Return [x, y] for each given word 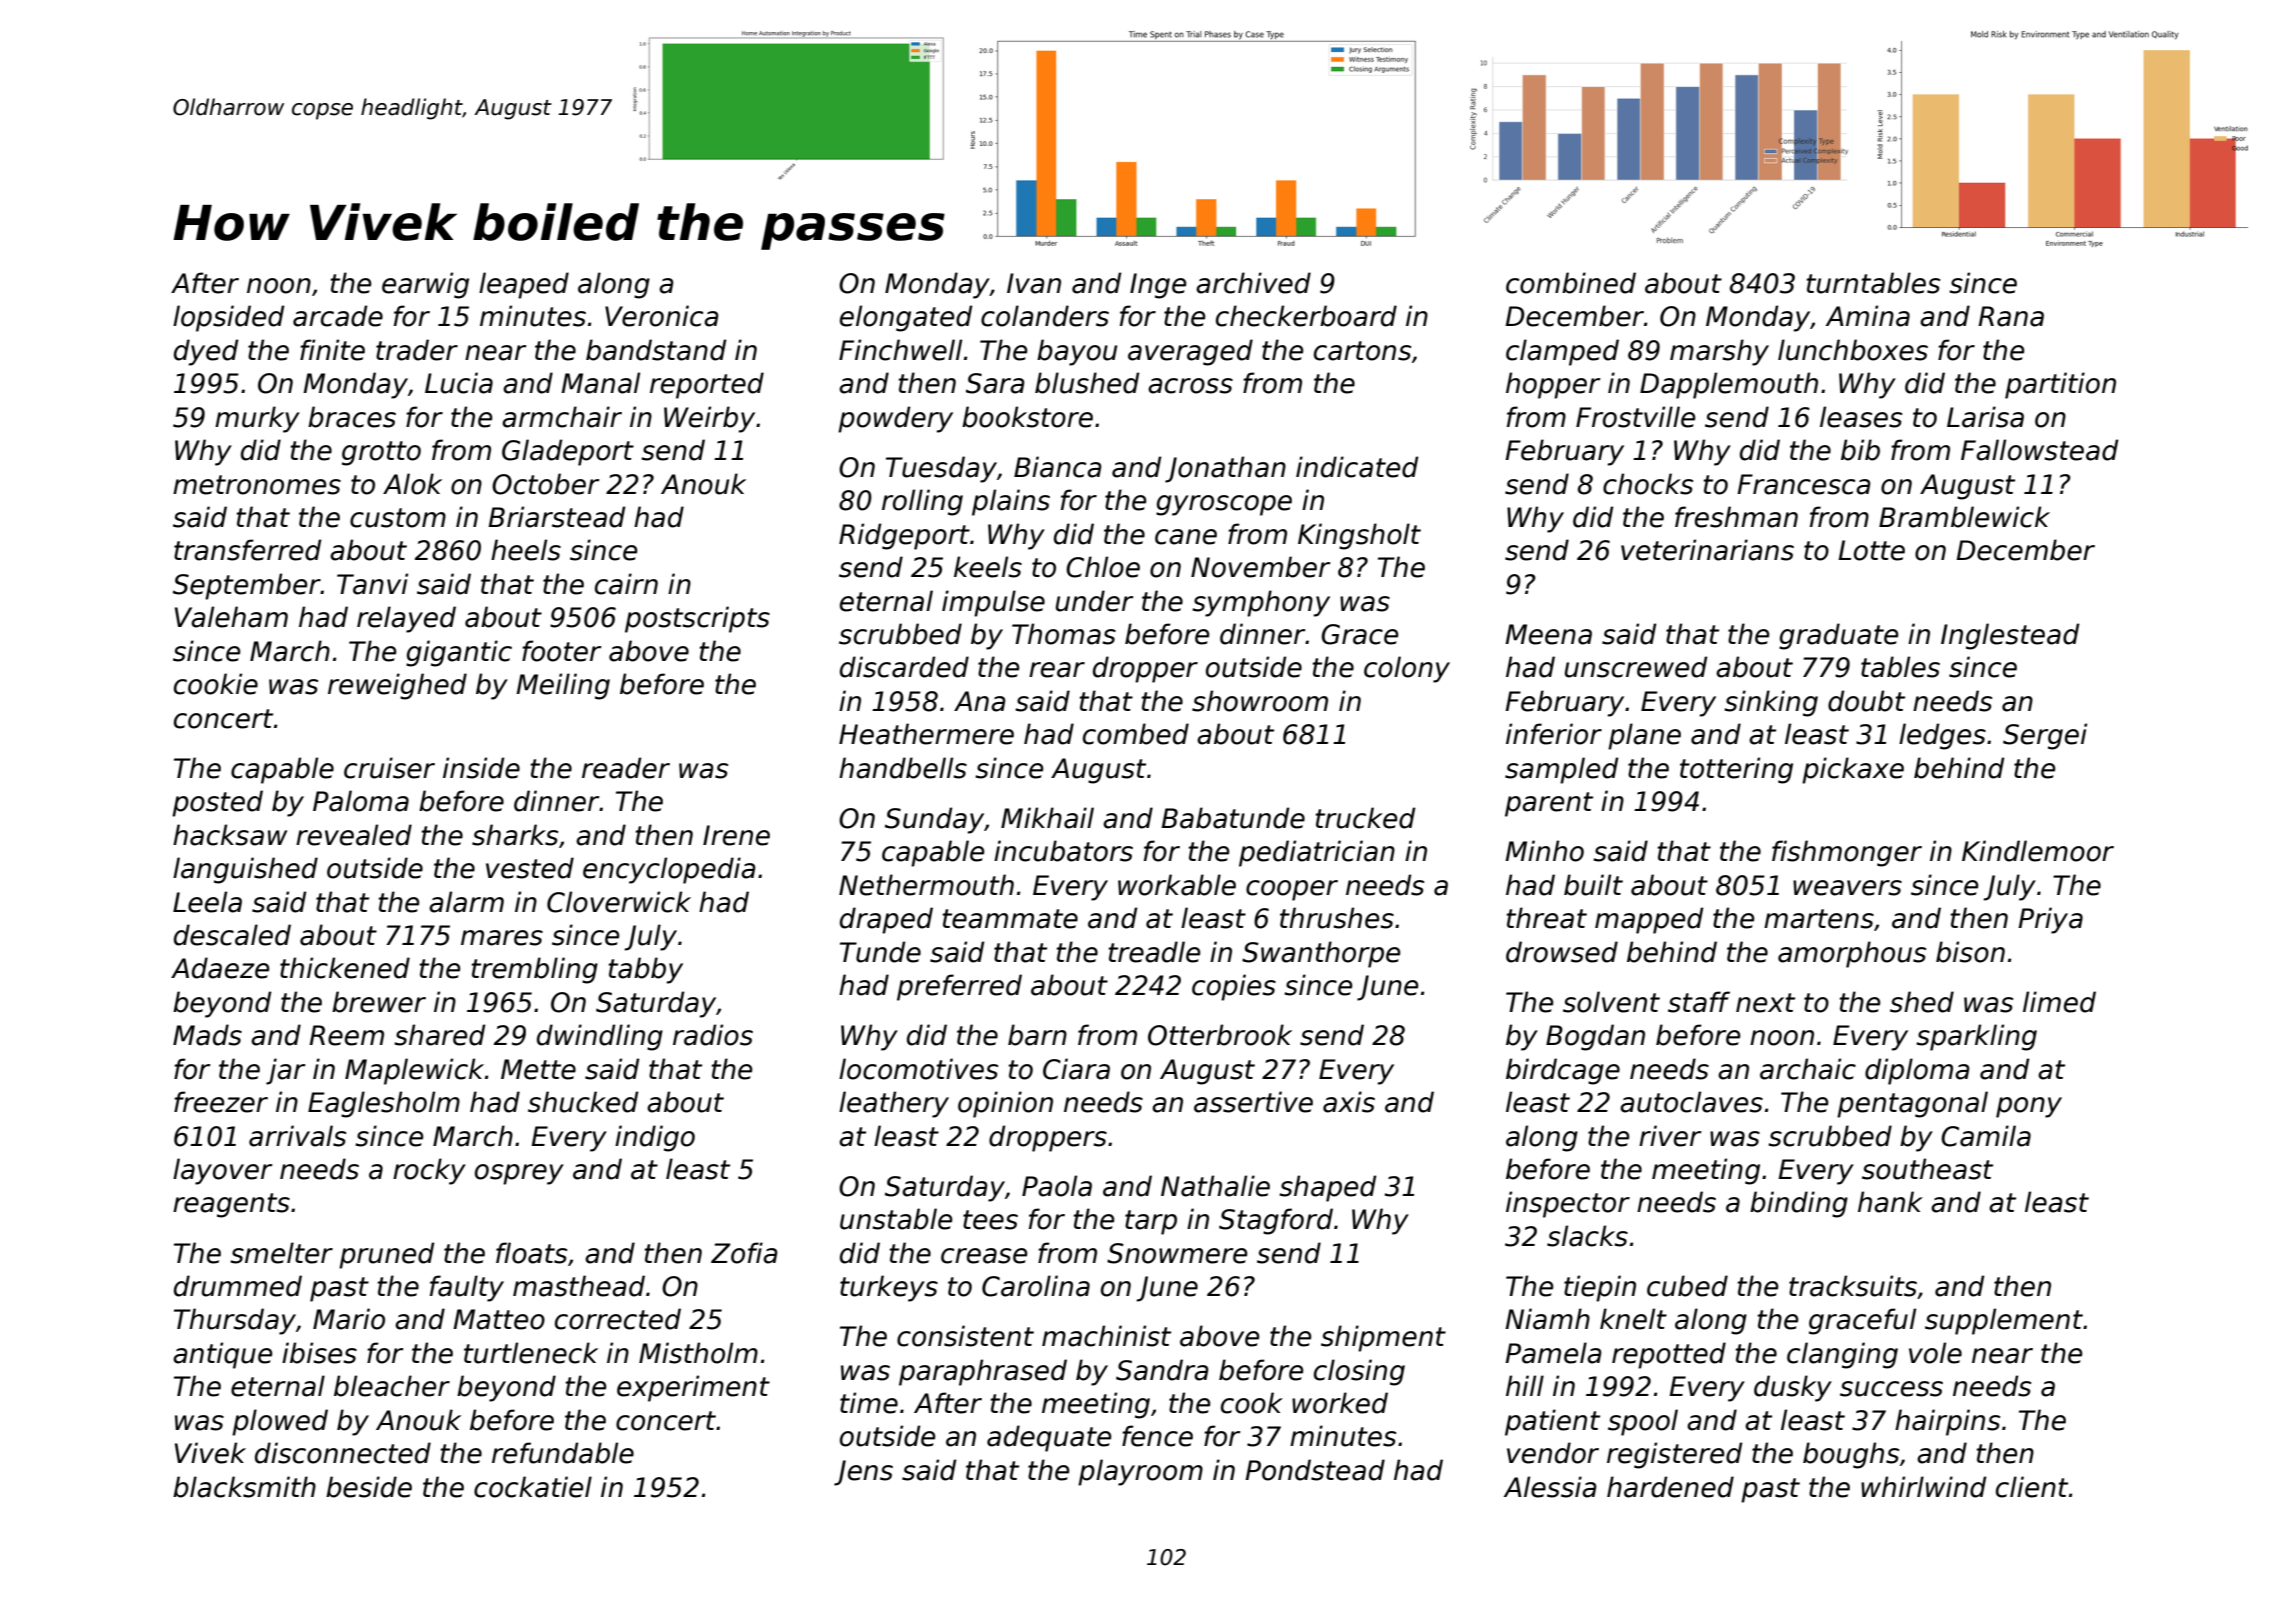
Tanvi [372, 584]
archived [1253, 283]
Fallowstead [2039, 450]
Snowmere [1177, 1253]
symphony [1261, 603]
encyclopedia [669, 870]
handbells [903, 768]
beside [369, 1487]
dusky [1793, 1388]
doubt [1866, 701]
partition [2060, 385]
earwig [425, 285]
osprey [519, 1174]
